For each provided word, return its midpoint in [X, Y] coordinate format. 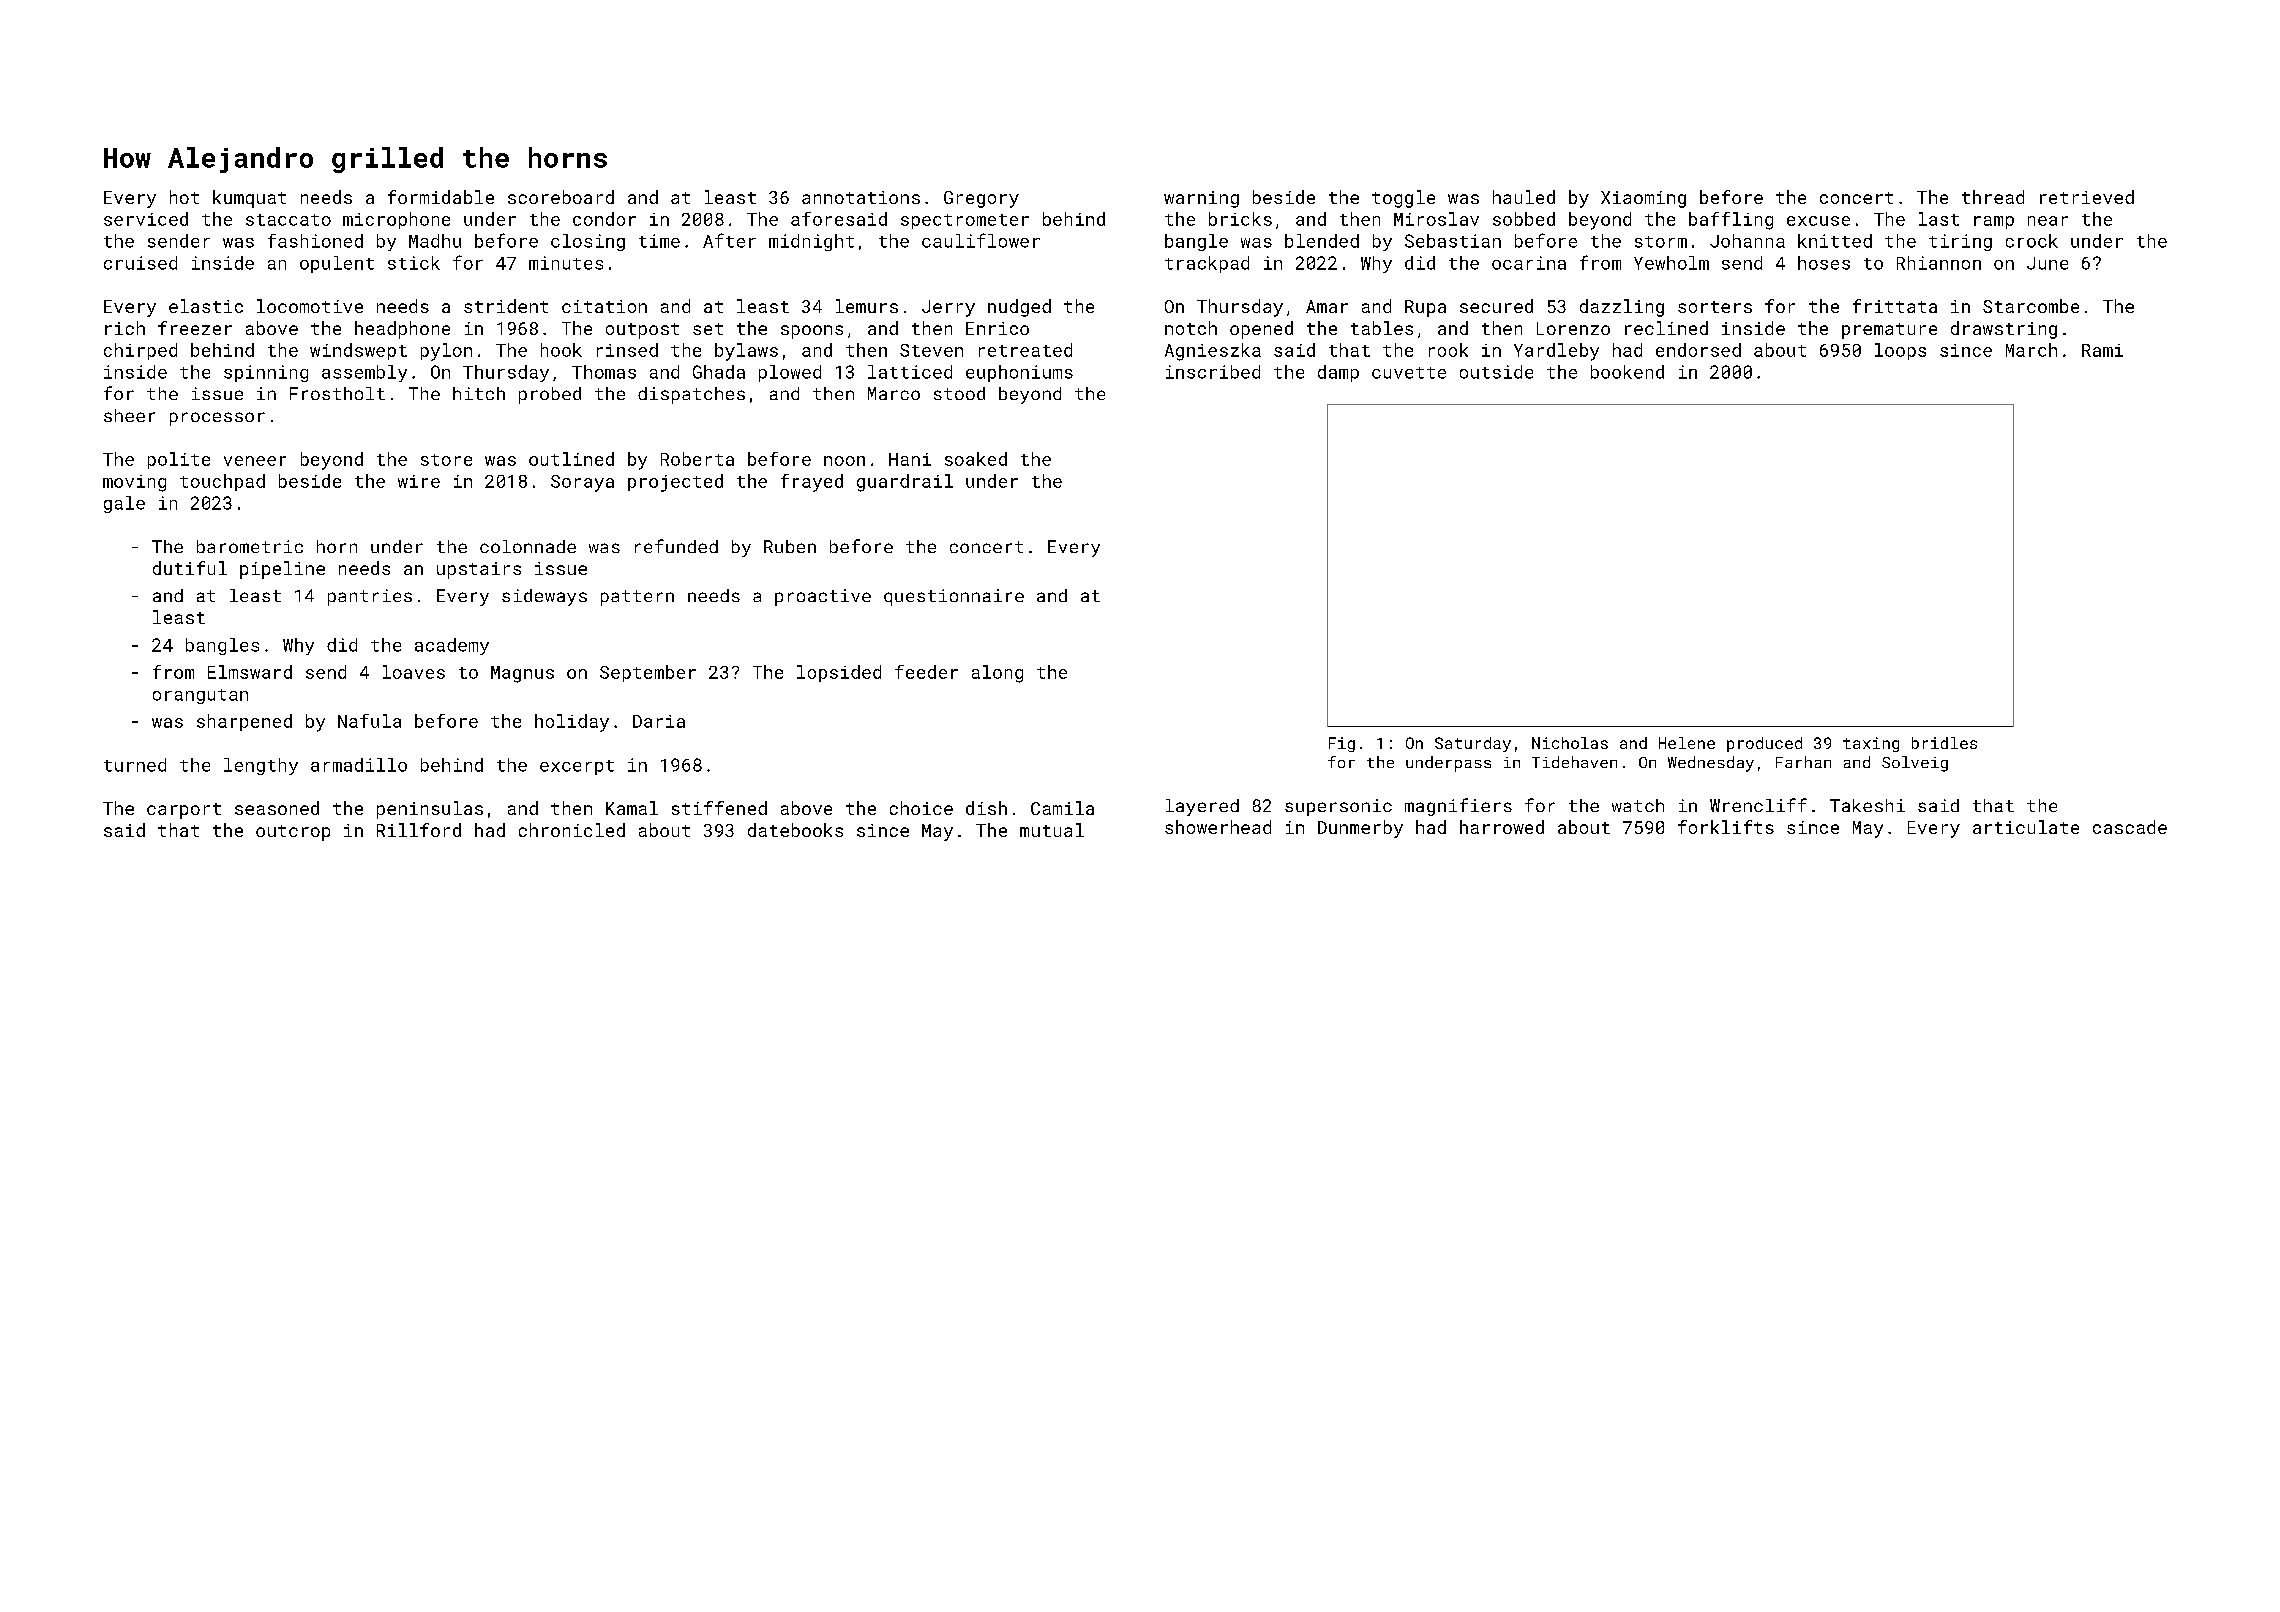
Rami [2102, 350]
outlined [571, 459]
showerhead [1218, 827]
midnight [811, 242]
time [659, 241]
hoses [1824, 263]
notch [1191, 328]
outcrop [293, 833]
